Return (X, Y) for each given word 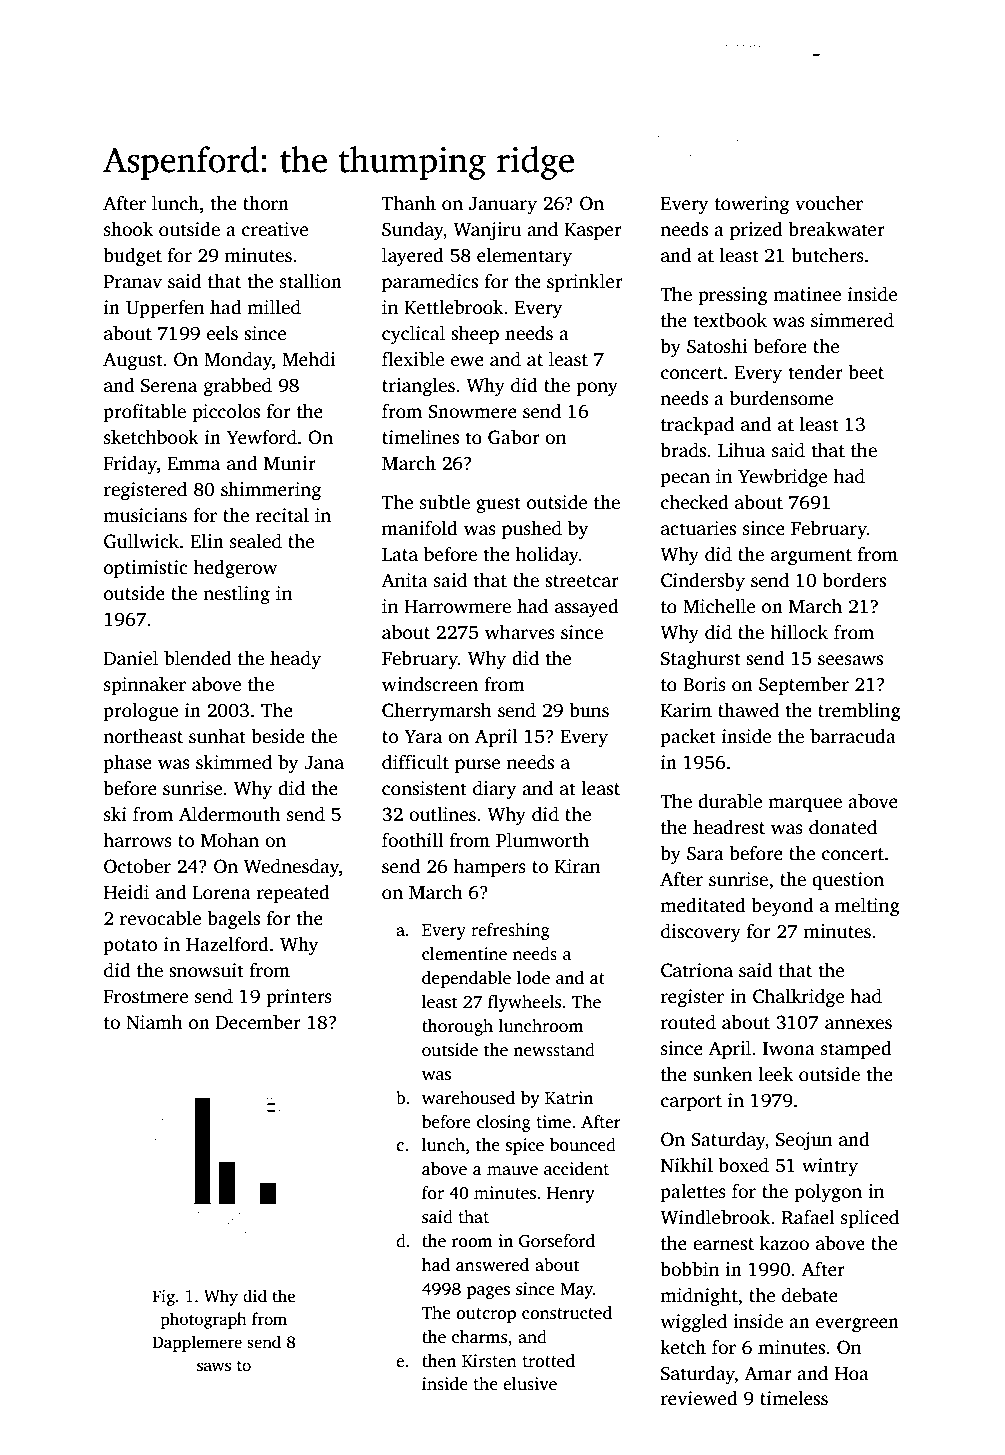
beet (866, 372)
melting (867, 907)
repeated (293, 893)
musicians (145, 515)
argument (811, 557)
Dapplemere (197, 1343)
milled (274, 307)
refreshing (510, 931)
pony (597, 389)
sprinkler (585, 283)
